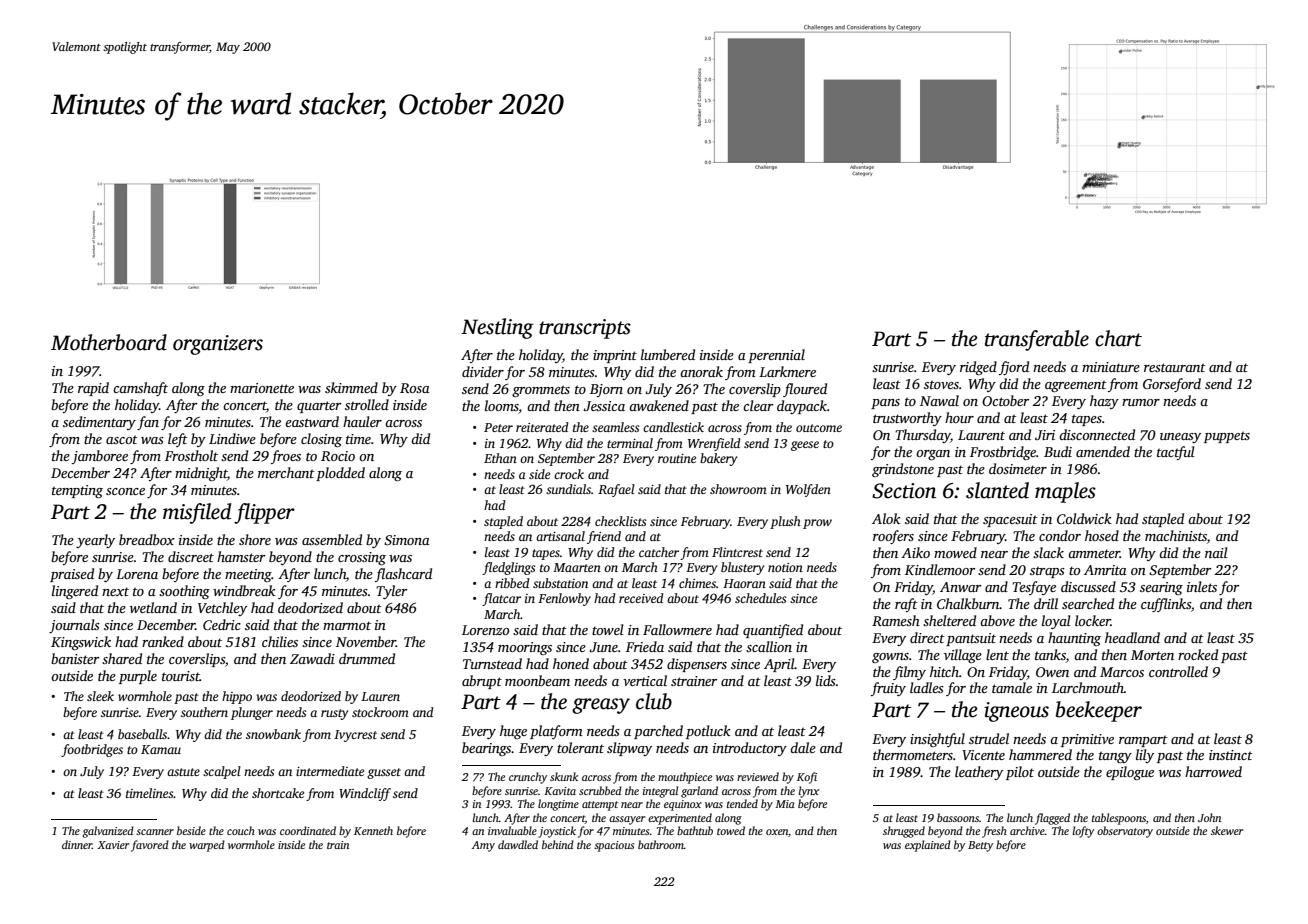 The image size is (1308, 924). What do you see at coordinates (264, 513) in the screenshot?
I see `flipper` at bounding box center [264, 513].
